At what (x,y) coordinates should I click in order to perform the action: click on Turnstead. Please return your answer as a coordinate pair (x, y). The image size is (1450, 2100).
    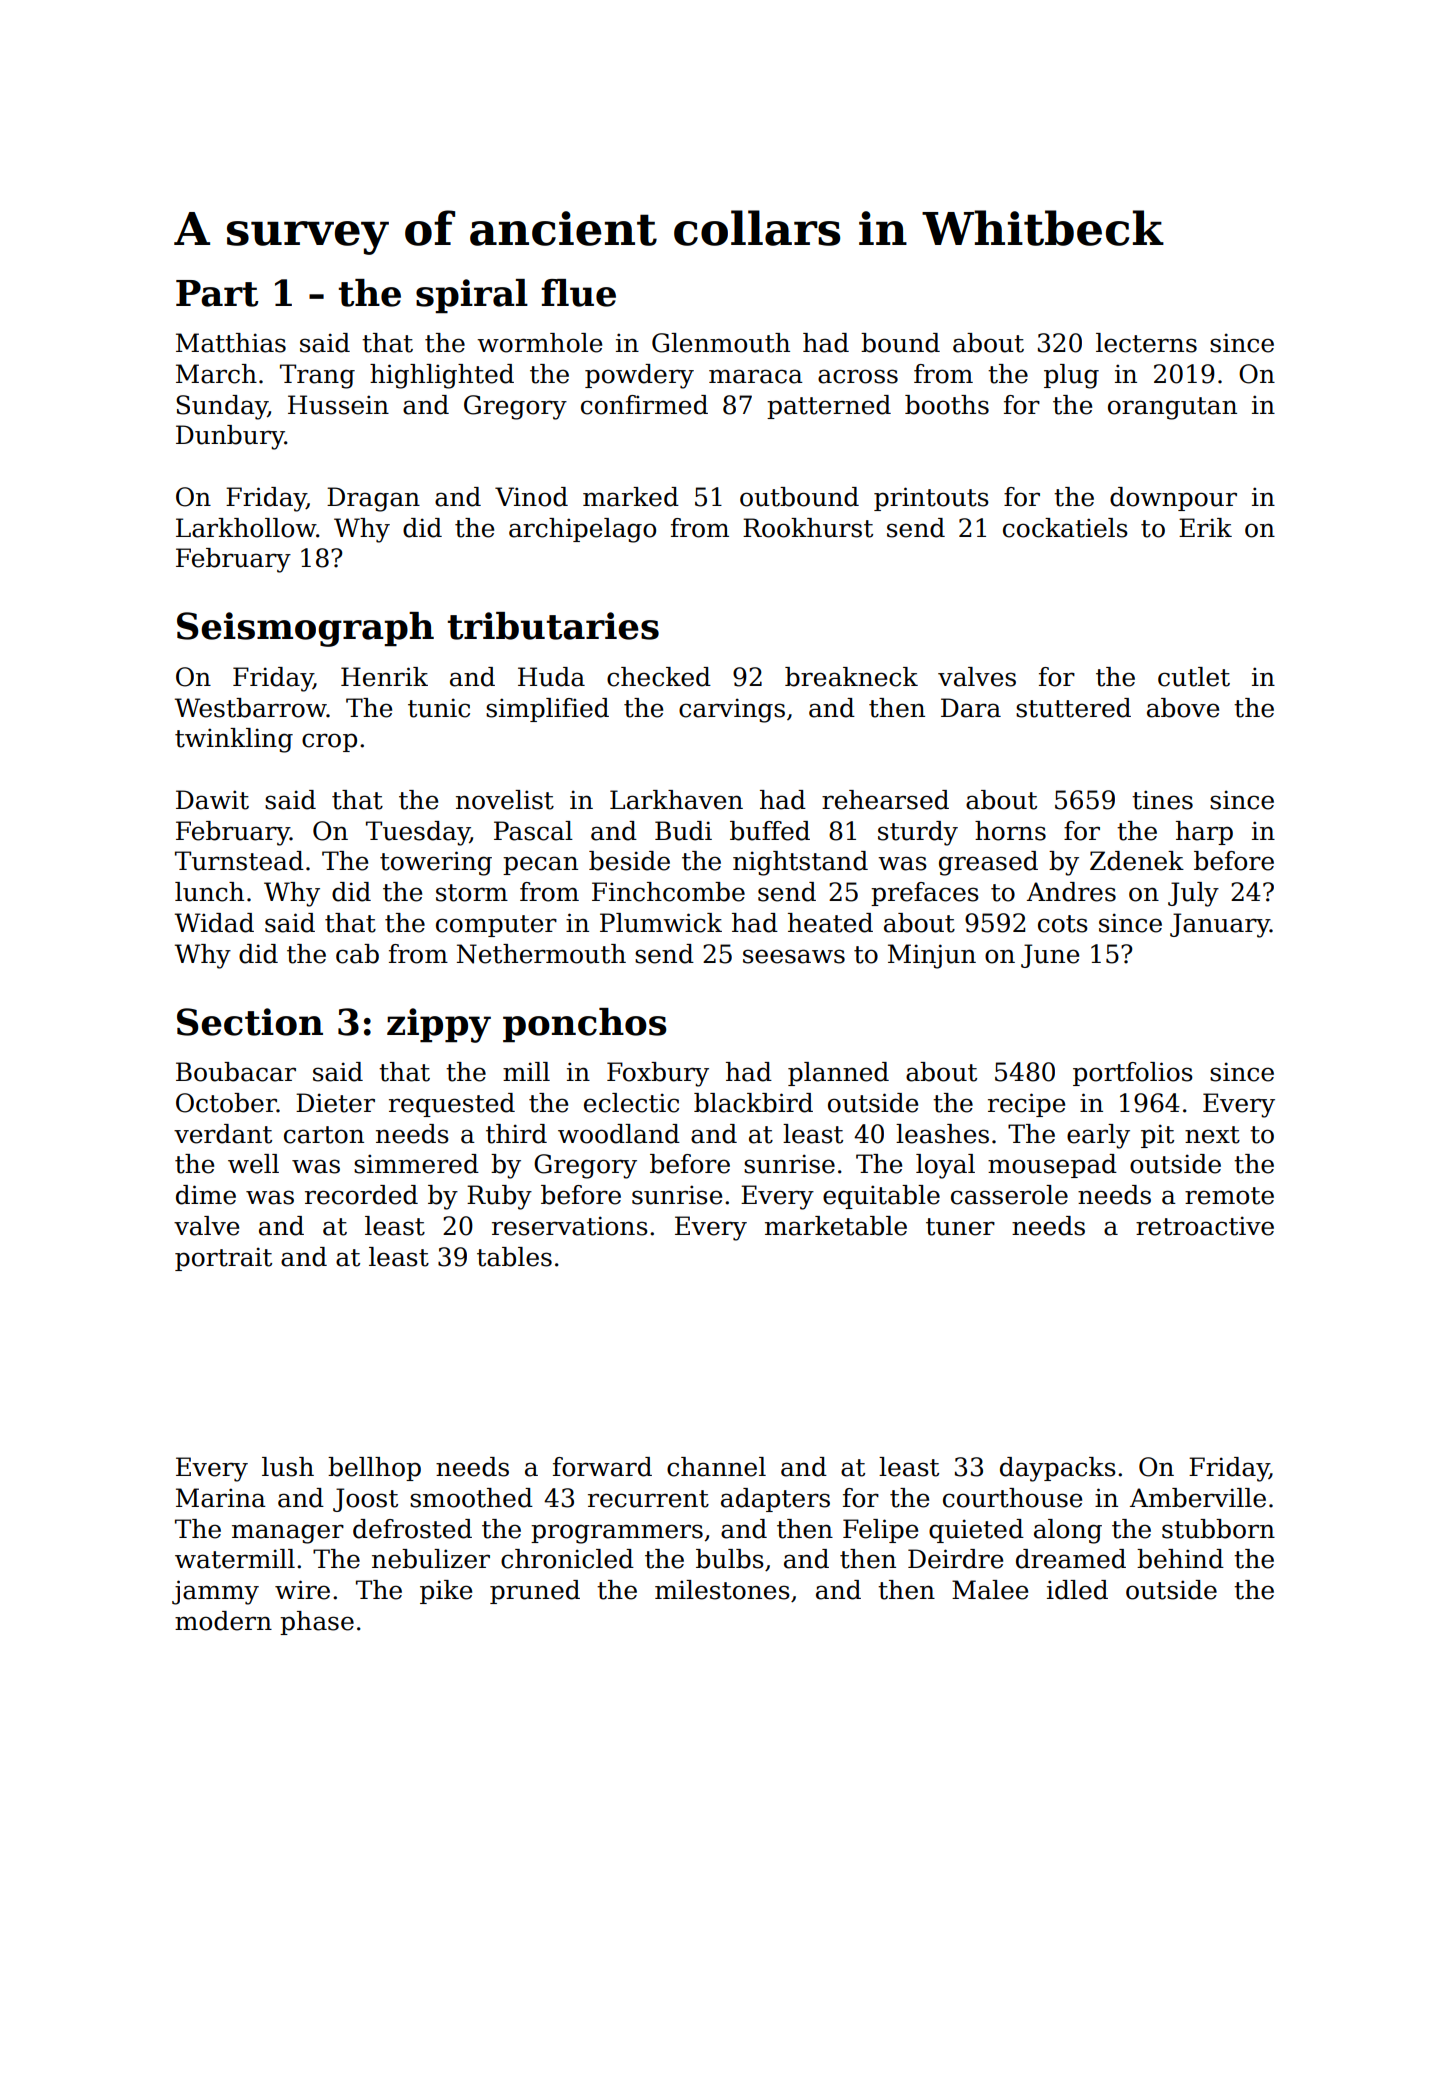
    Looking at the image, I should click on (239, 861).
